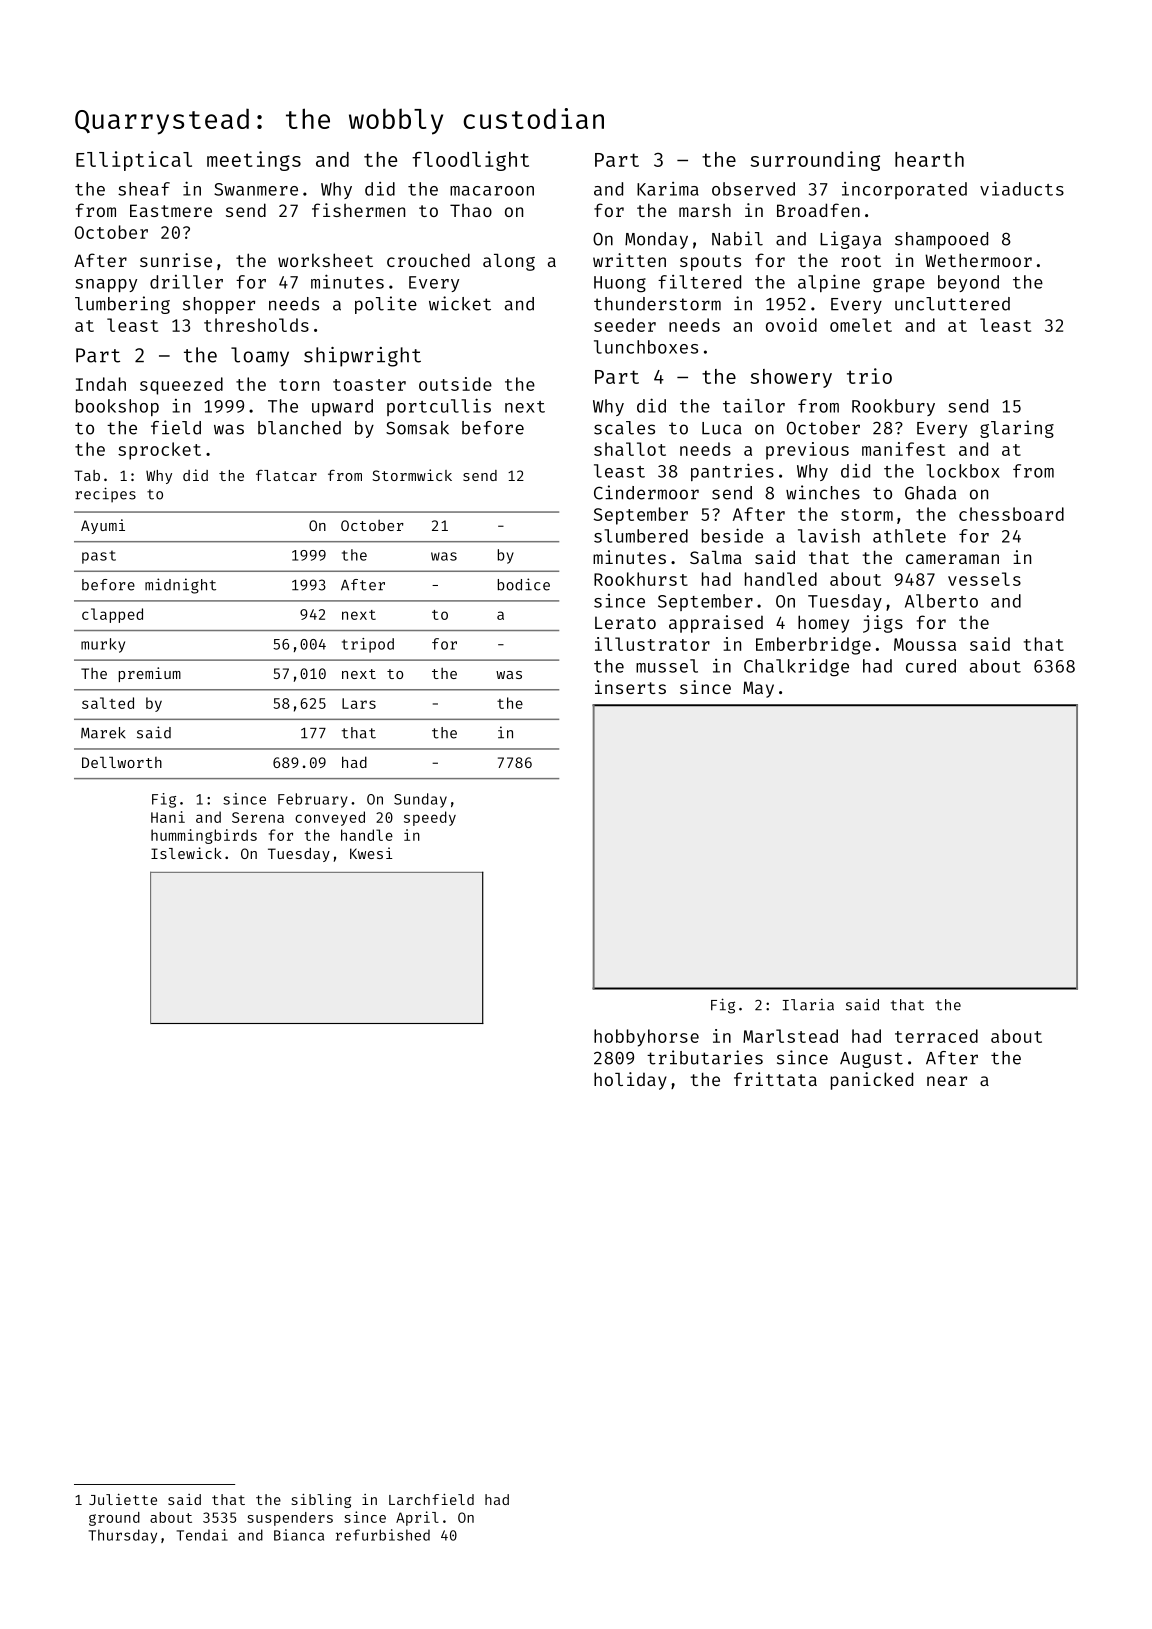 The height and width of the screenshot is (1629, 1152). What do you see at coordinates (630, 1081) in the screenshot?
I see `holiday` at bounding box center [630, 1081].
